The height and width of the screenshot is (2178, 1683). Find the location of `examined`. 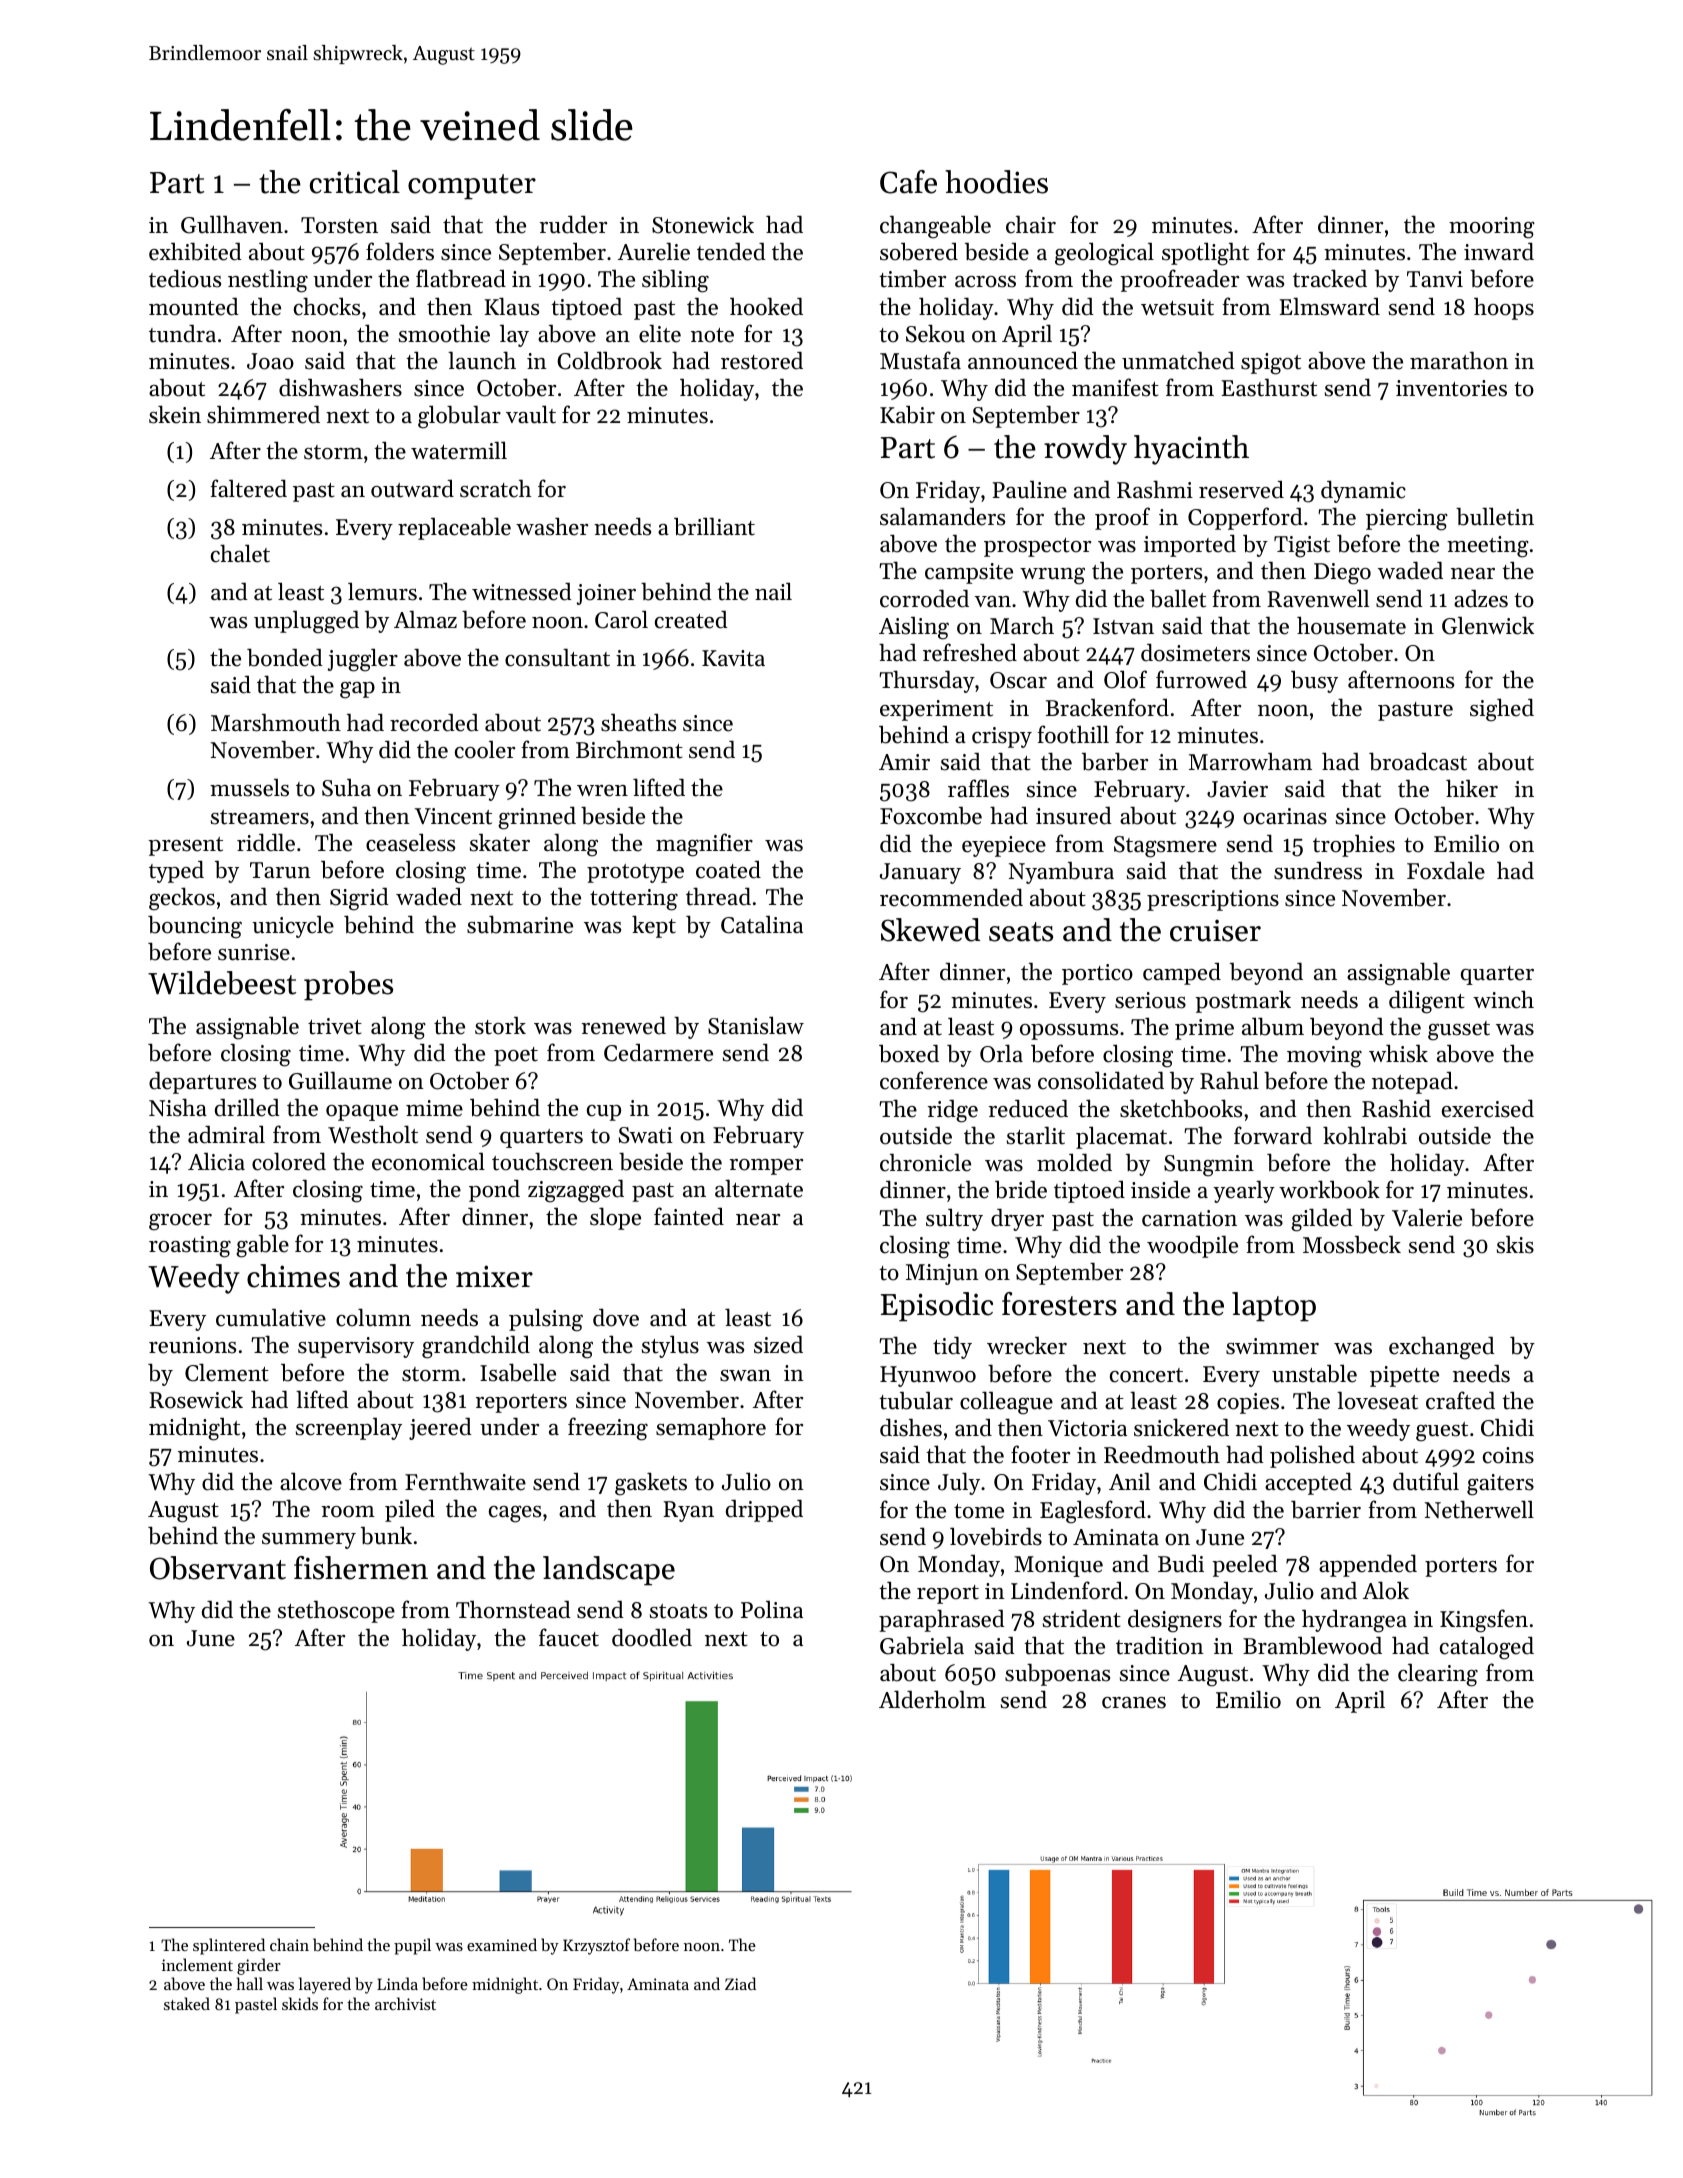

examined is located at coordinates (502, 1944).
